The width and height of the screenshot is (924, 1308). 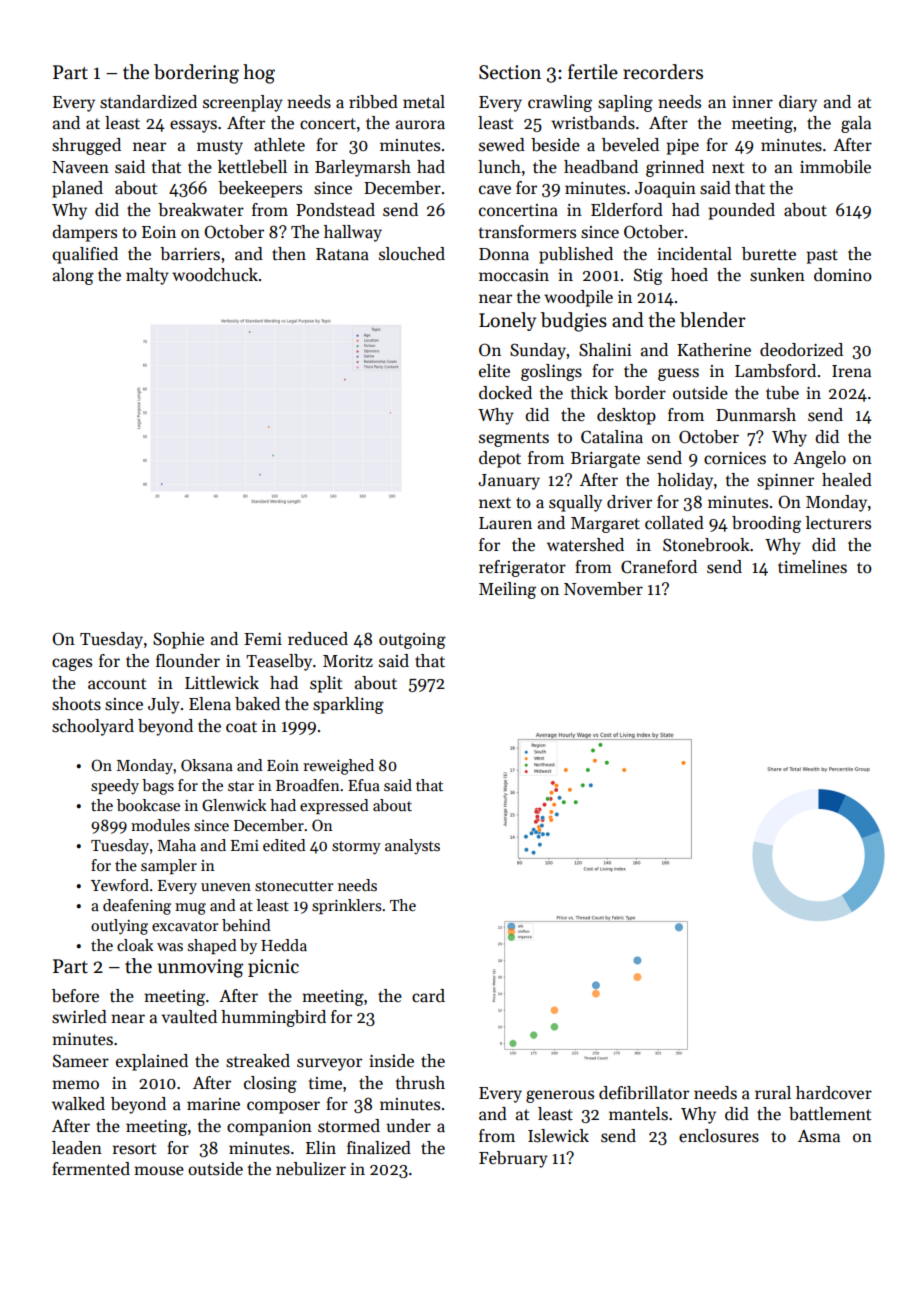 I want to click on immobile, so click(x=835, y=167).
